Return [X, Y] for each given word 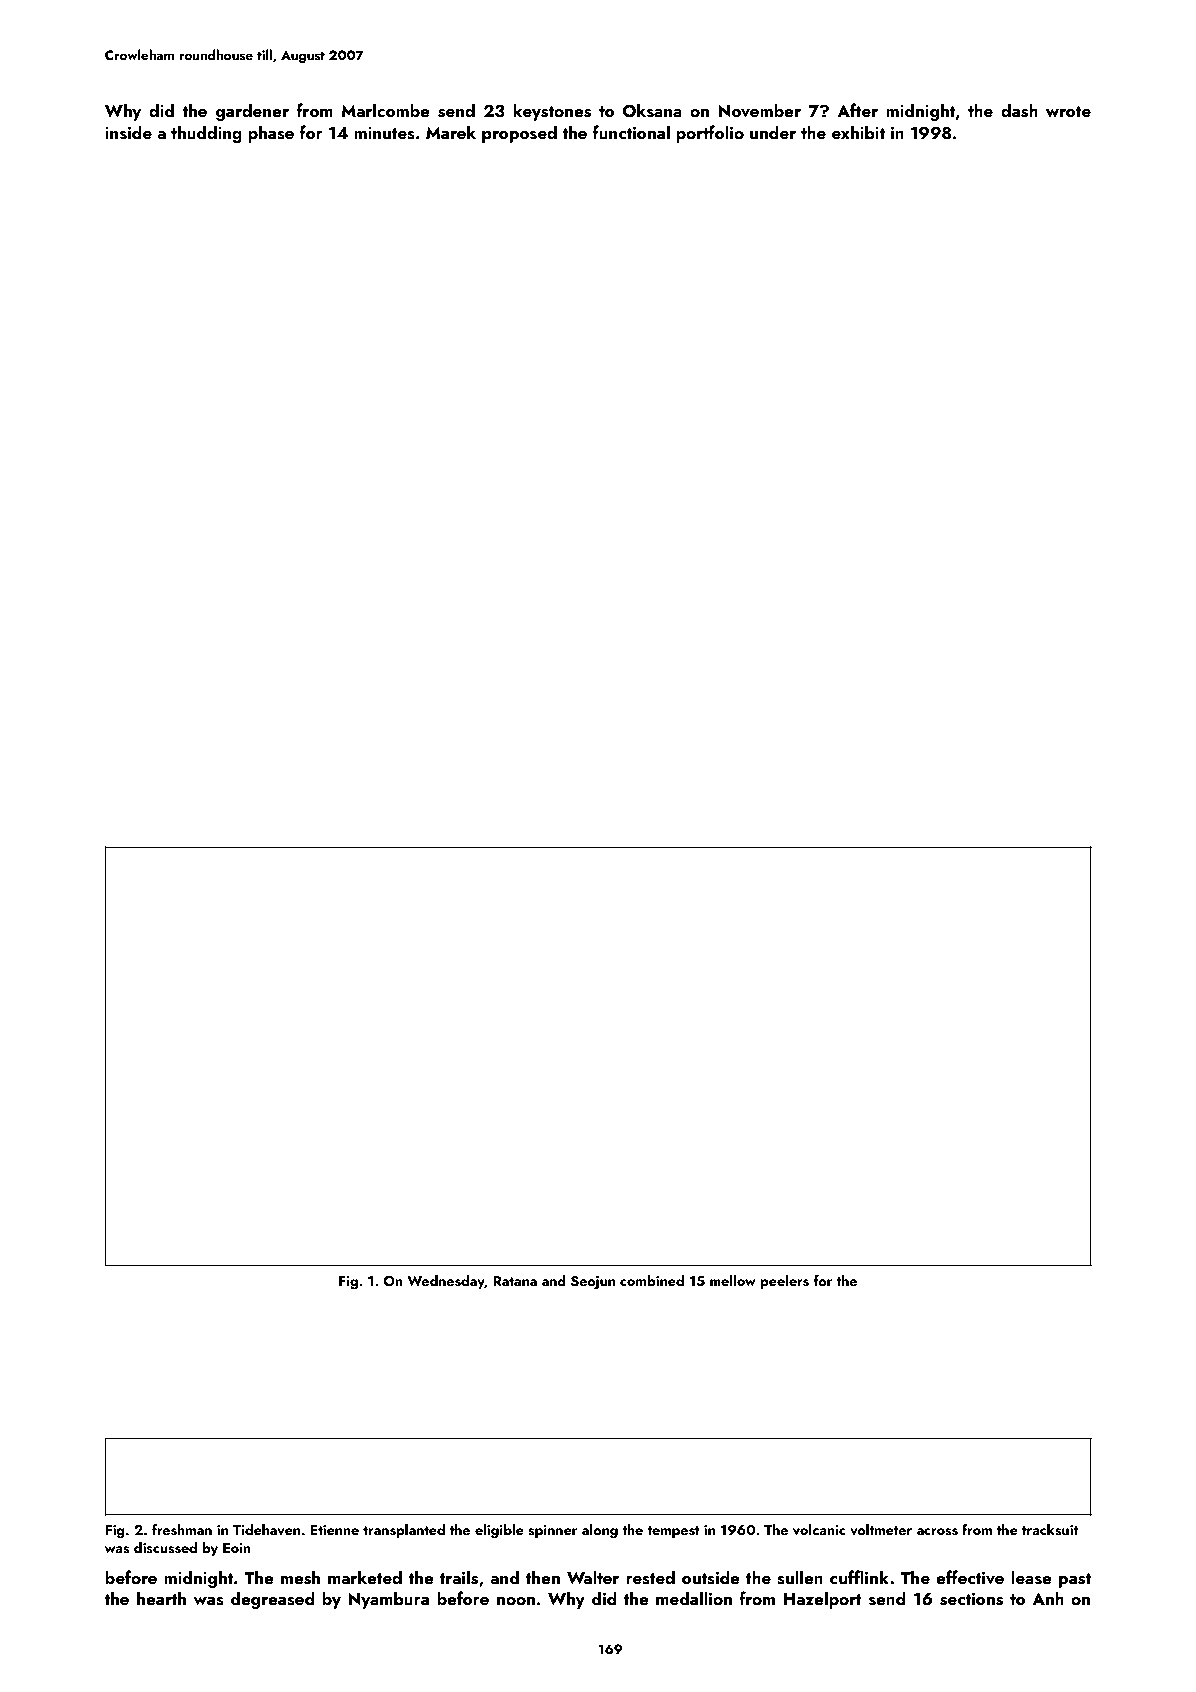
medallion [694, 1598]
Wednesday [446, 1282]
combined [652, 1280]
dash [1019, 110]
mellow [733, 1280]
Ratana [515, 1281]
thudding [206, 134]
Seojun [593, 1283]
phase [271, 134]
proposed [519, 134]
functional [631, 132]
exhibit [858, 132]
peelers [784, 1282]
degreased [273, 1600]
